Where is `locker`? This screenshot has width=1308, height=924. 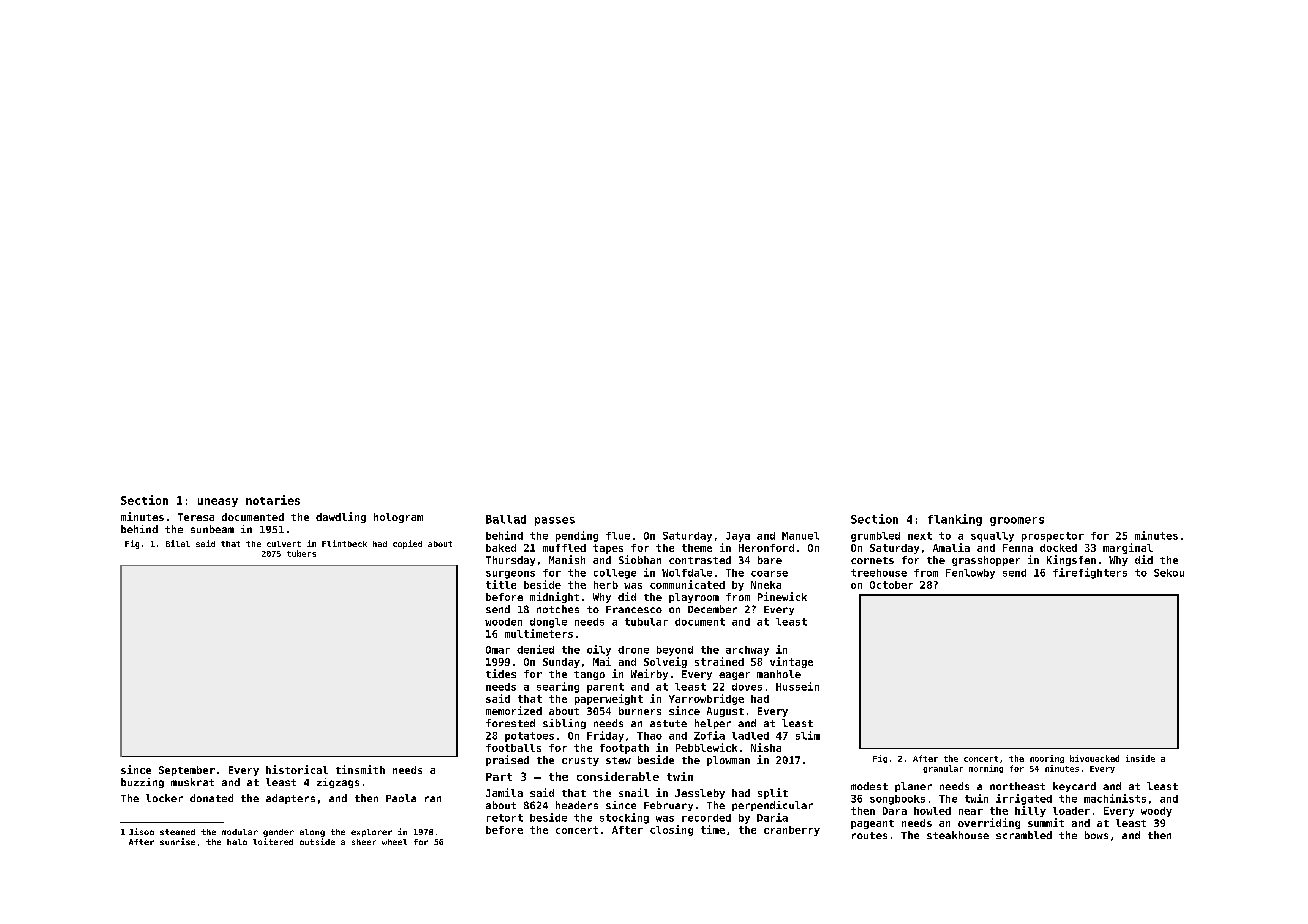
locker is located at coordinates (164, 798).
